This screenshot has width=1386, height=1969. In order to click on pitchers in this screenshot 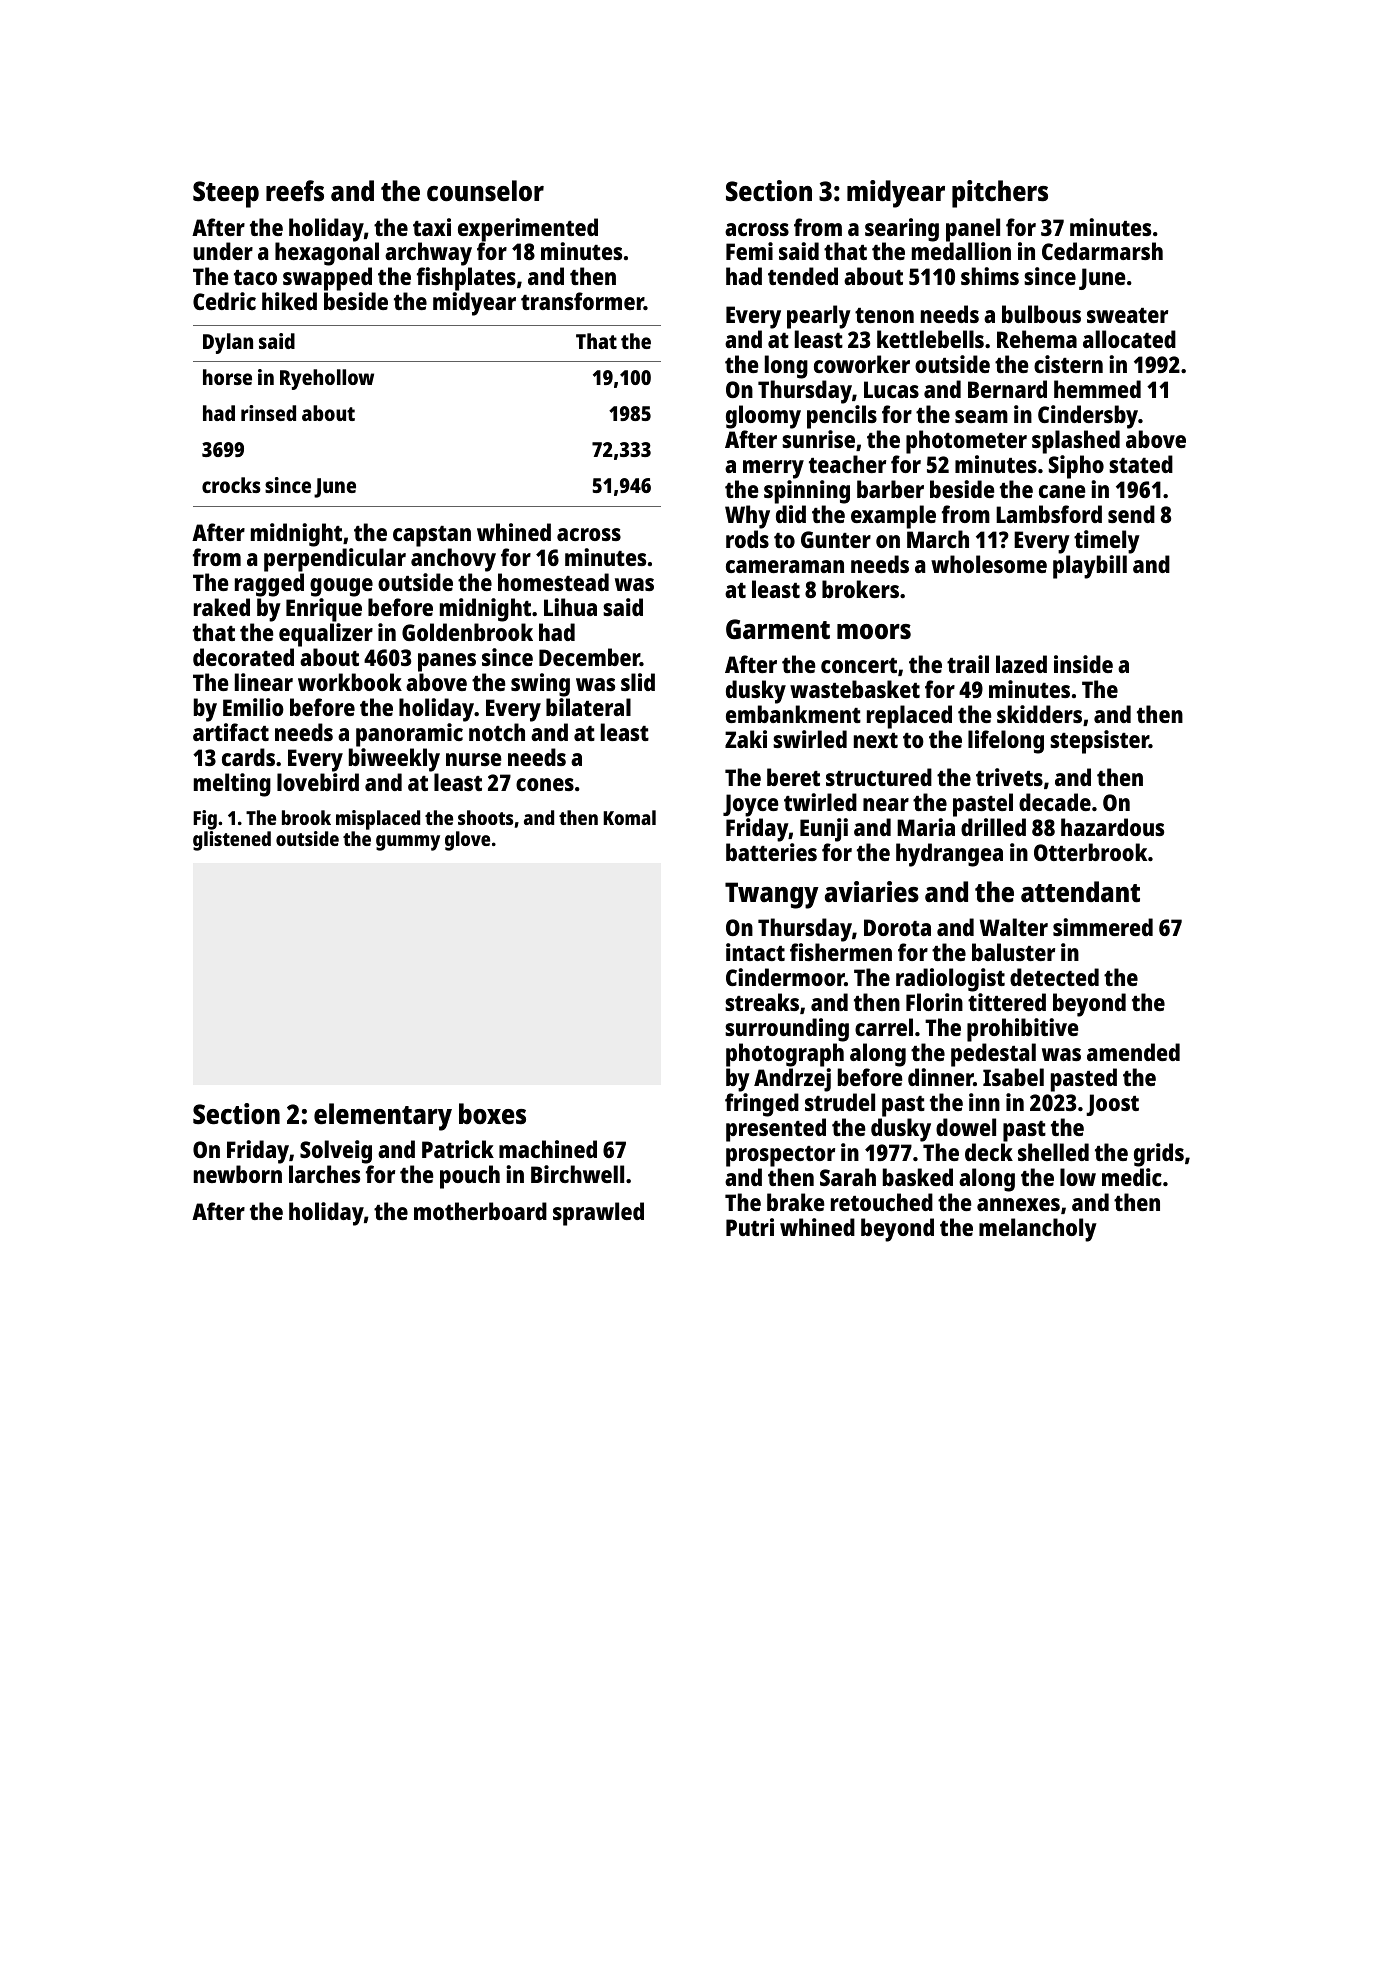, I will do `click(1000, 194)`.
